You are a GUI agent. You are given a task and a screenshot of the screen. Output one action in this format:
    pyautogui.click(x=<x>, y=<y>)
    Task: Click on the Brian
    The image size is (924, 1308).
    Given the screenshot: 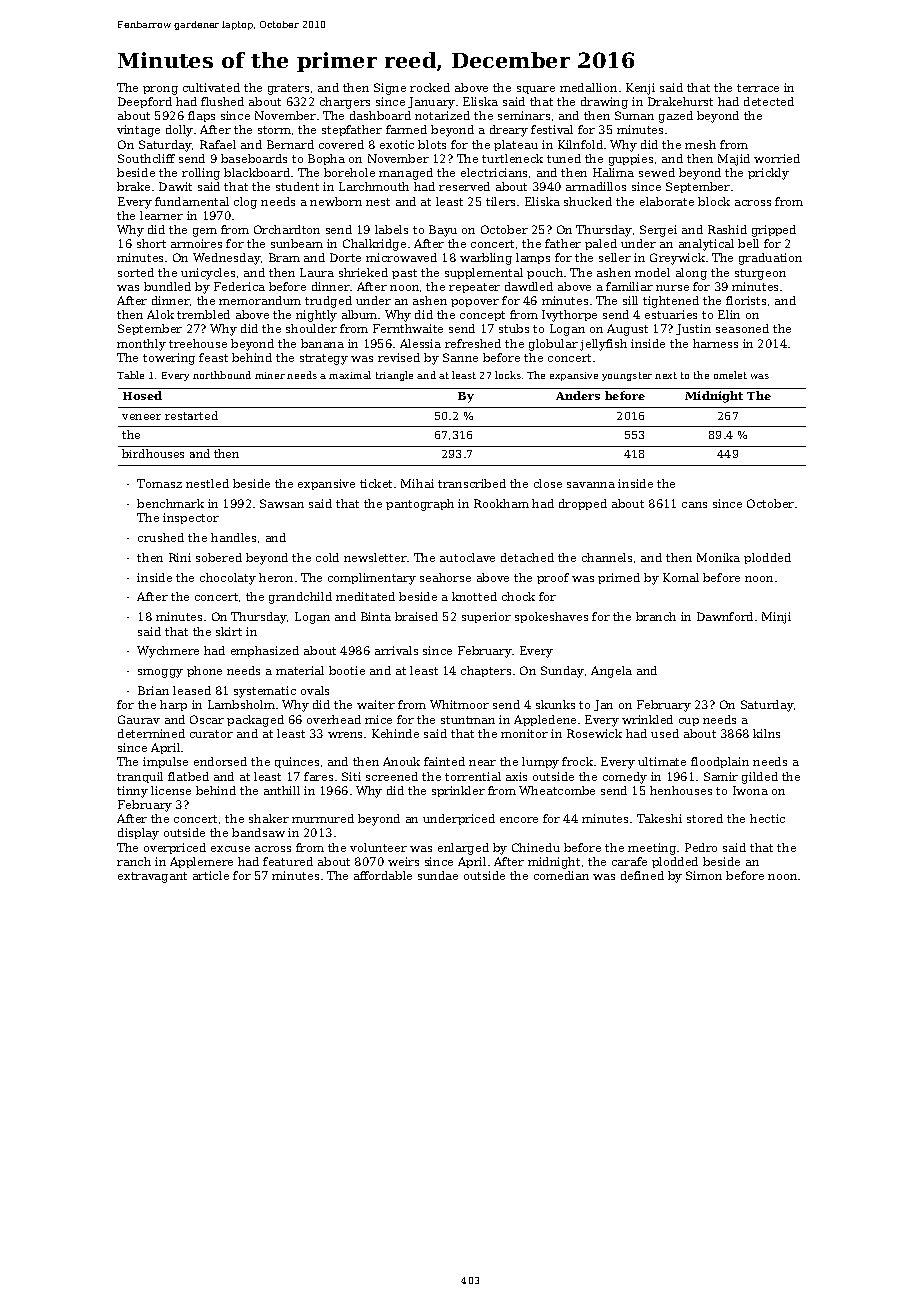 What is the action you would take?
    pyautogui.click(x=153, y=690)
